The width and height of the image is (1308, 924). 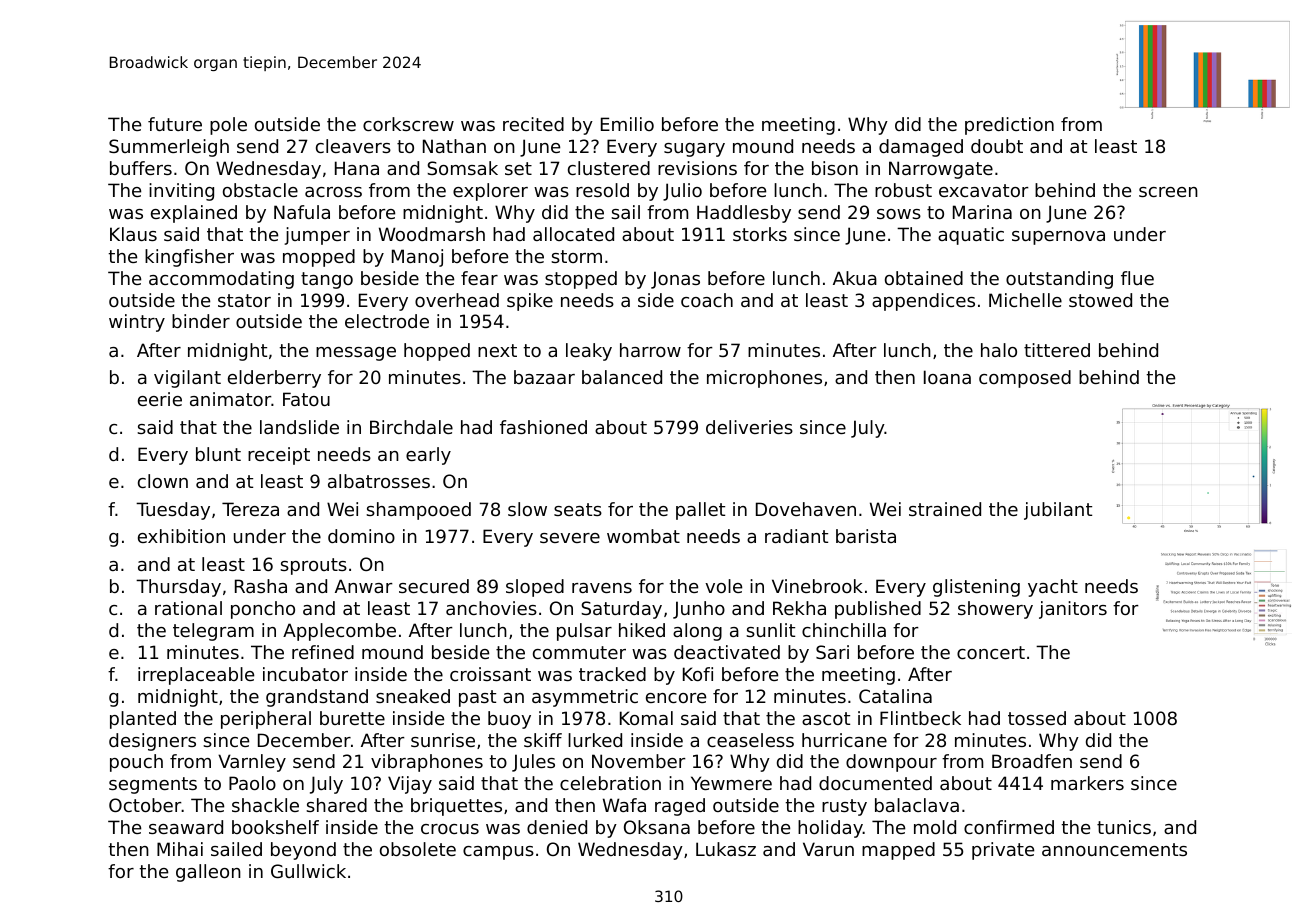 What do you see at coordinates (642, 630) in the image?
I see `hiked` at bounding box center [642, 630].
